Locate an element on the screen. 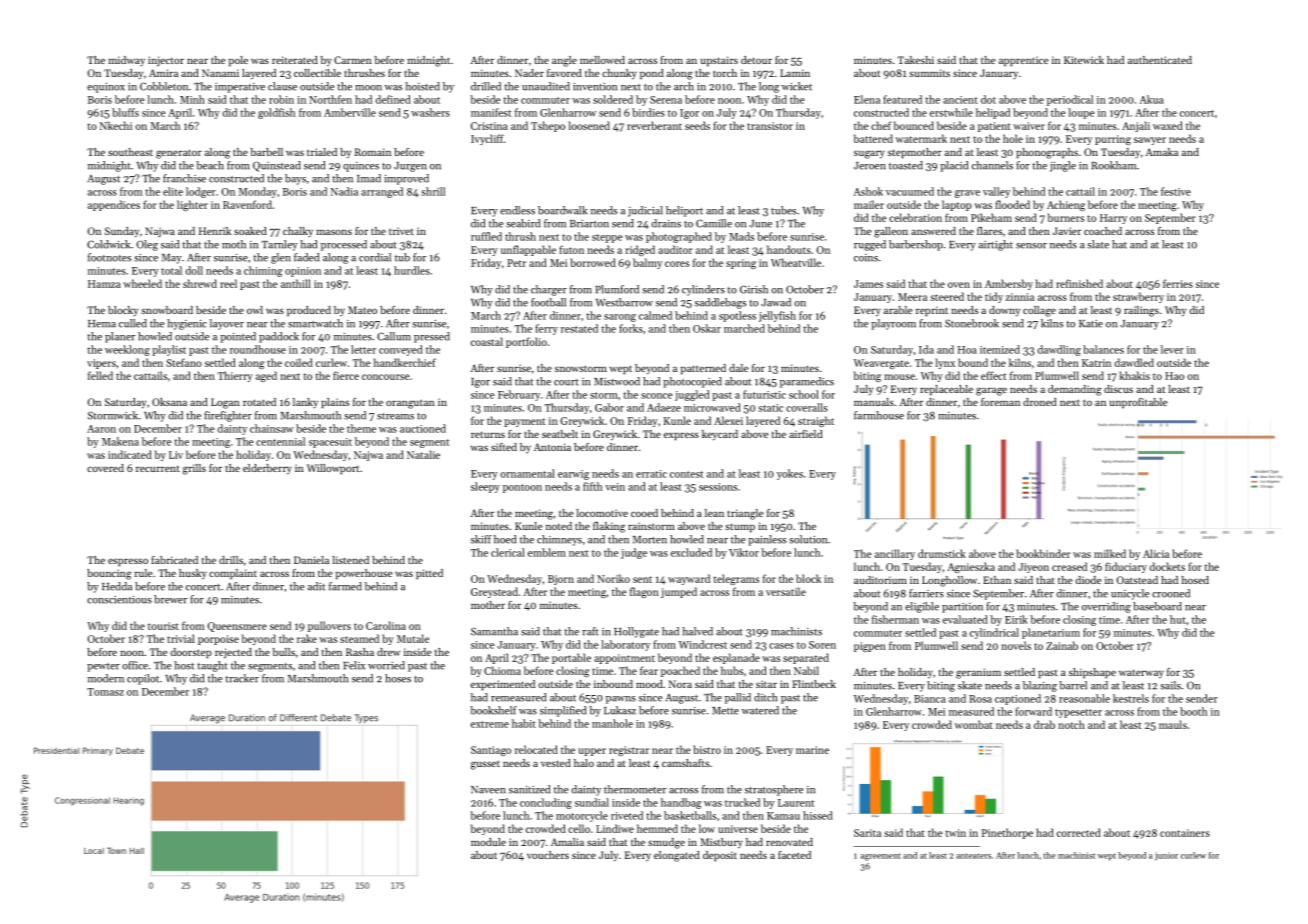  Serena is located at coordinates (666, 100).
